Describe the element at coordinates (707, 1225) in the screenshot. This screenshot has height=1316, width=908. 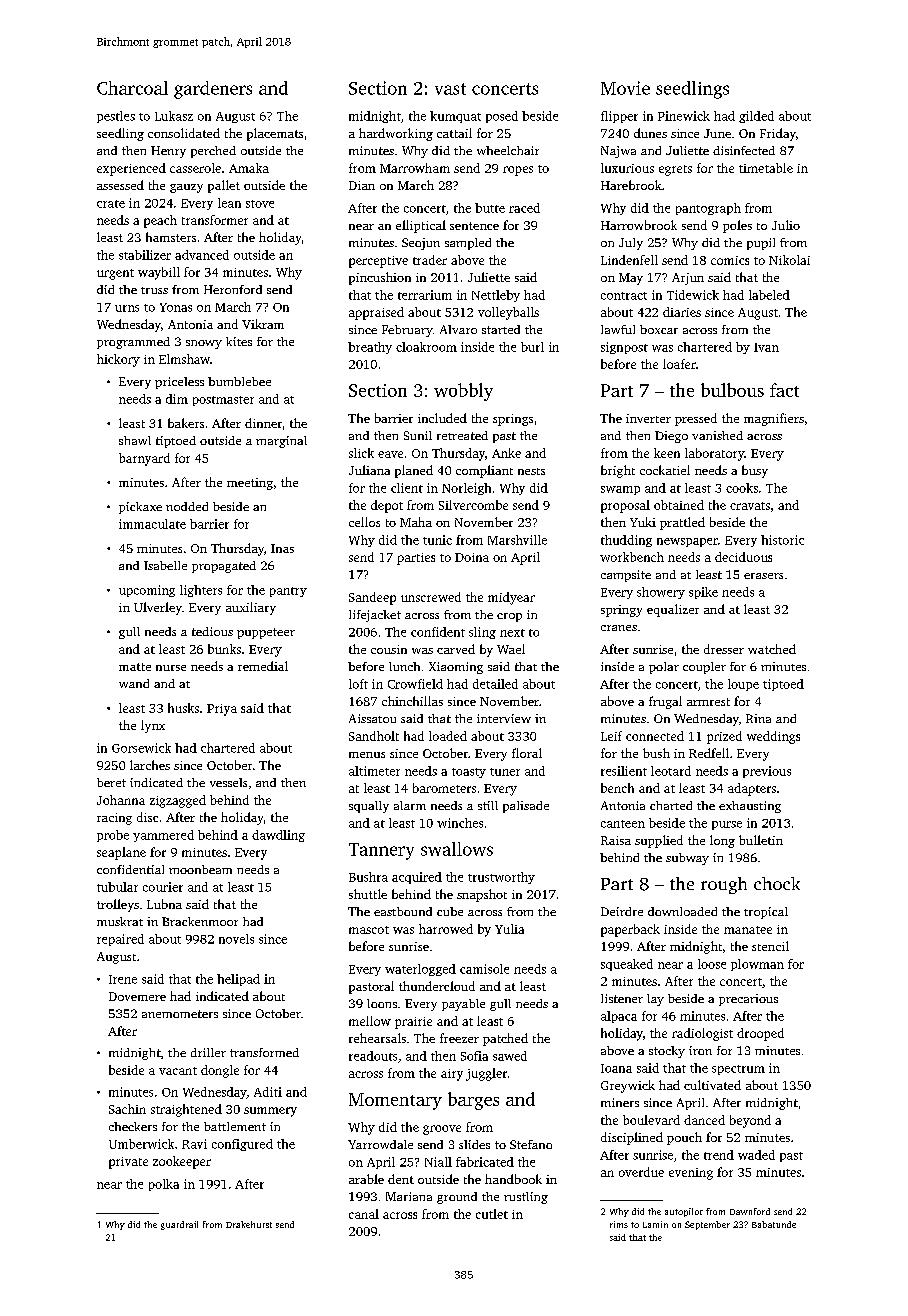
I see `September` at that location.
